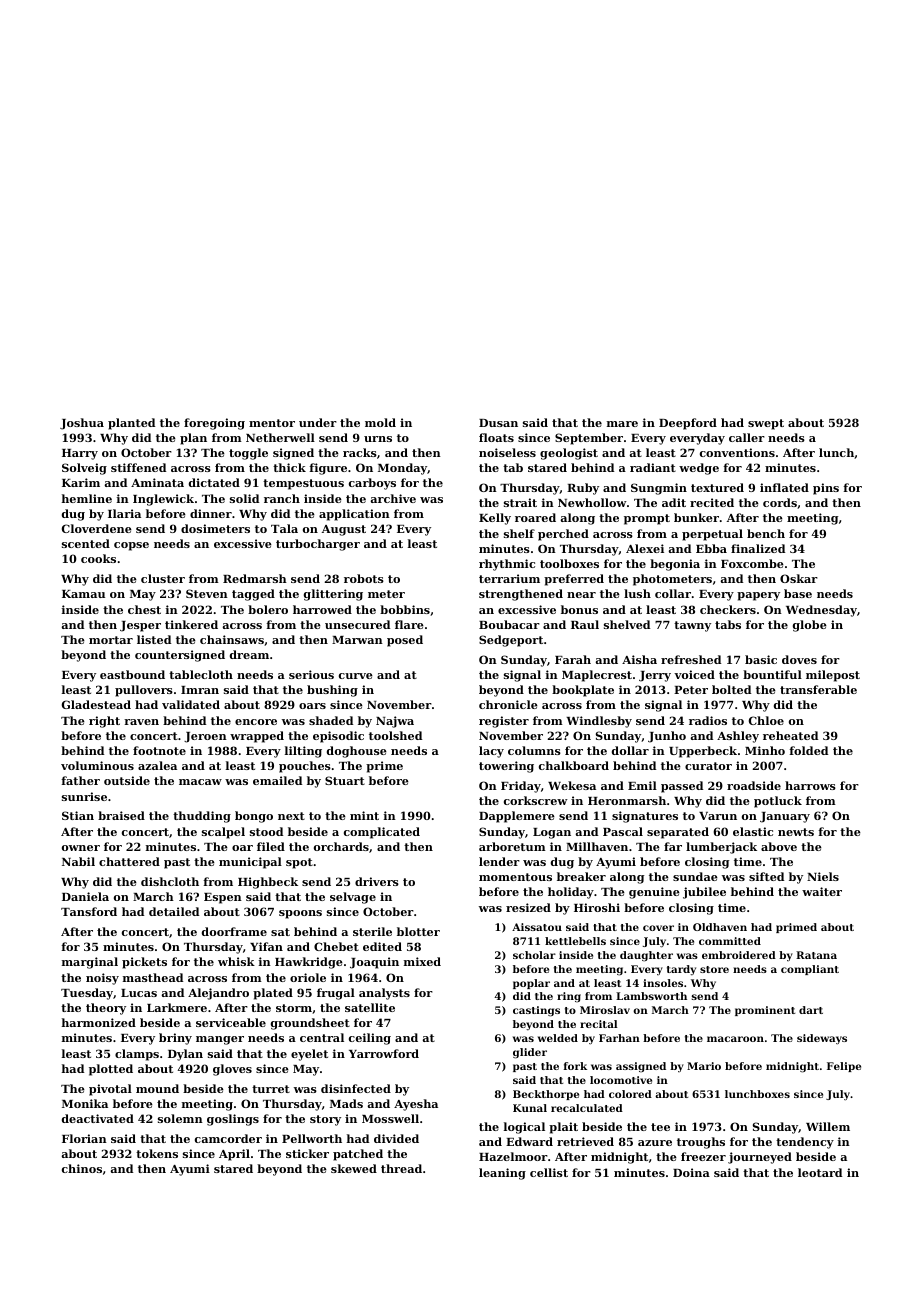 The height and width of the document is (1308, 924). Describe the element at coordinates (529, 1141) in the document. I see `Edward` at that location.
